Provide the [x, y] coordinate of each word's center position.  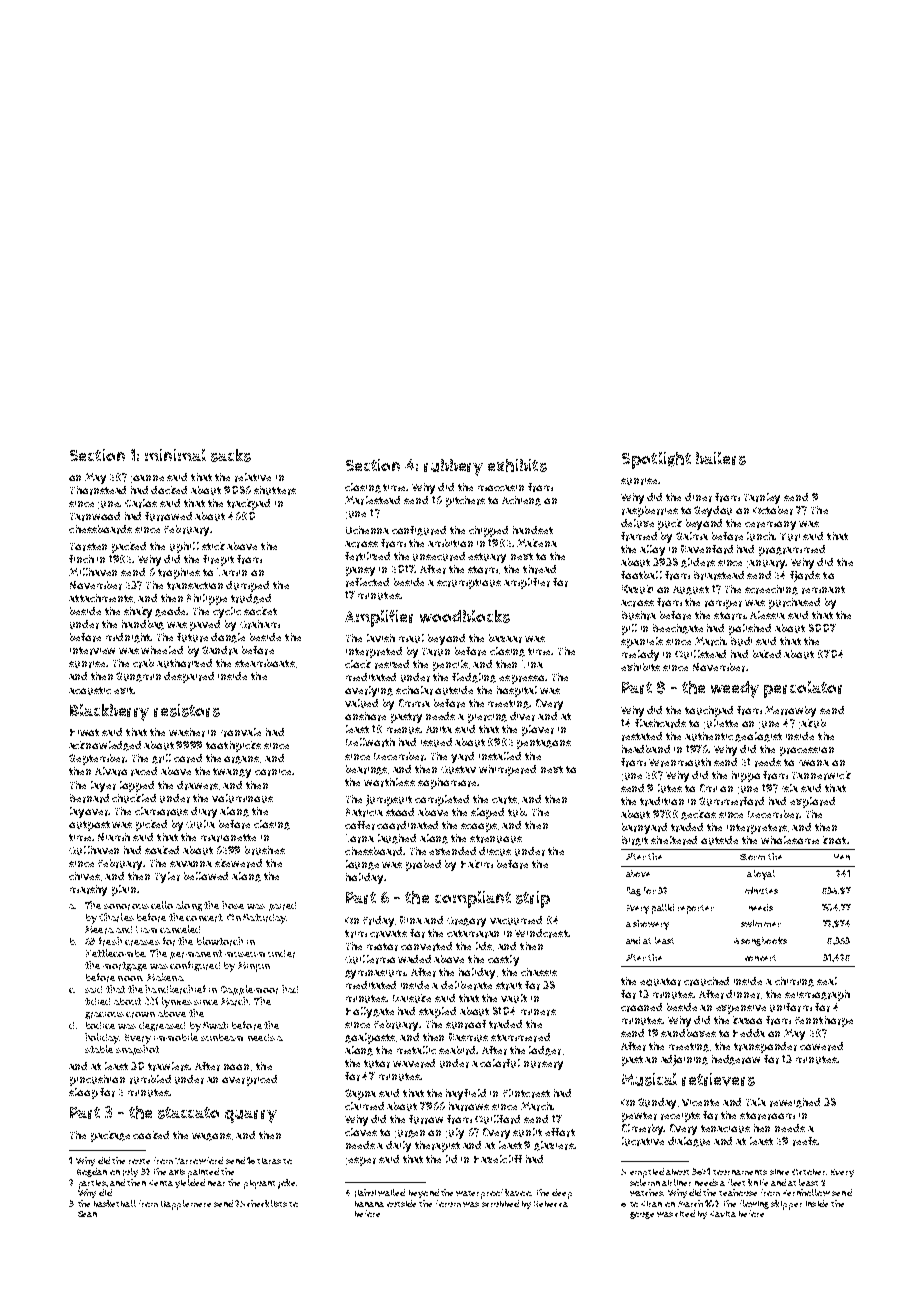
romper [723, 604]
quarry [251, 1116]
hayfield [466, 1094]
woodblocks [465, 616]
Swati [215, 1025]
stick [213, 546]
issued [436, 742]
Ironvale [241, 732]
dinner [743, 994]
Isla [790, 788]
